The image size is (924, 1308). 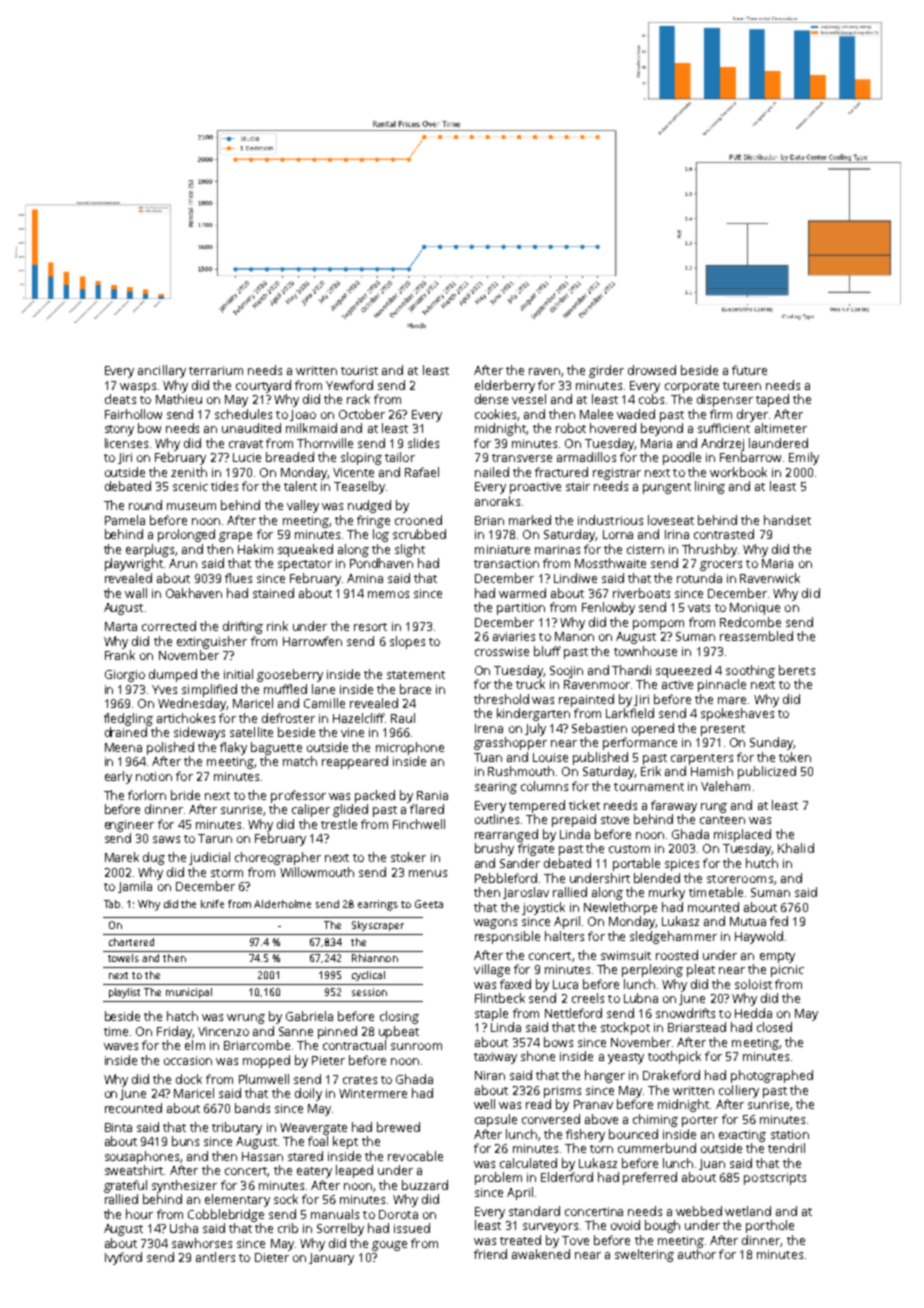 What do you see at coordinates (496, 415) in the document?
I see `cookies` at bounding box center [496, 415].
